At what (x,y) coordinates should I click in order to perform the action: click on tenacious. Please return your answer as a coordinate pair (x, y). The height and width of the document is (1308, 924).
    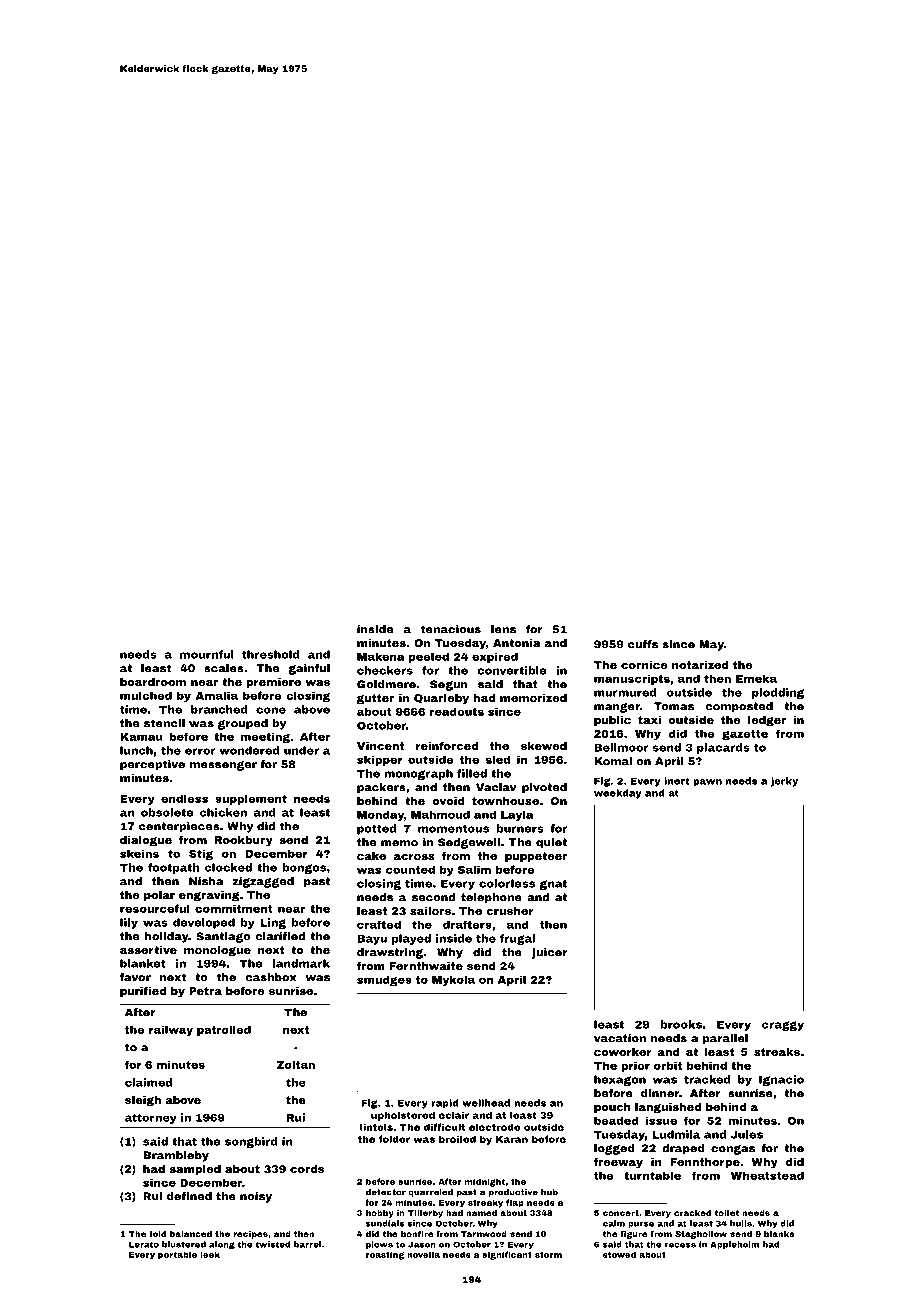
    Looking at the image, I should click on (451, 629).
